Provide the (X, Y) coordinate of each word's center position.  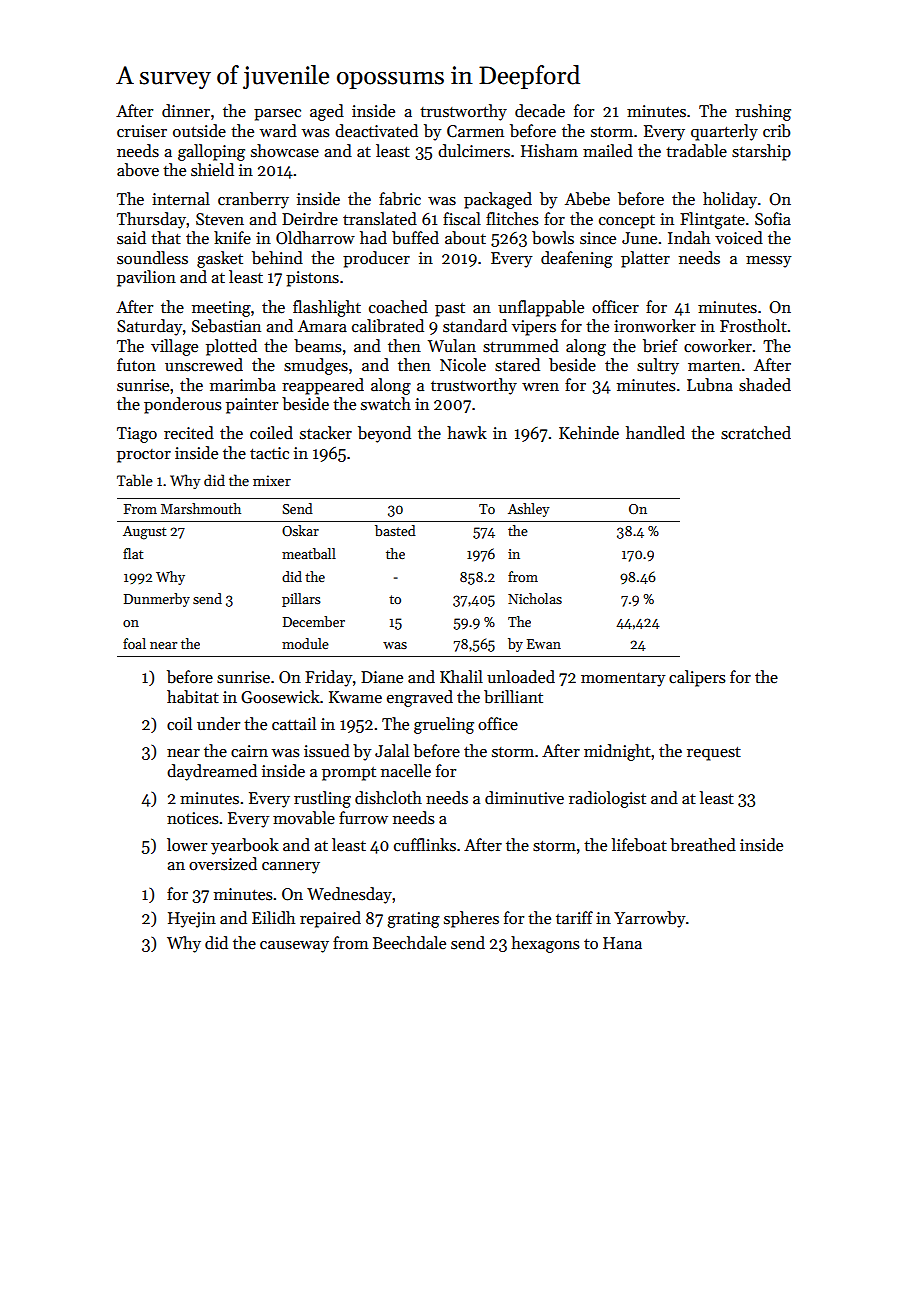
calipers (697, 678)
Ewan (544, 644)
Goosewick (280, 697)
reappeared (323, 386)
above (138, 170)
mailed (608, 151)
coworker (718, 346)
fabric (400, 199)
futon (136, 364)
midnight (617, 752)
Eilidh (273, 917)
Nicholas (535, 598)
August (144, 533)
